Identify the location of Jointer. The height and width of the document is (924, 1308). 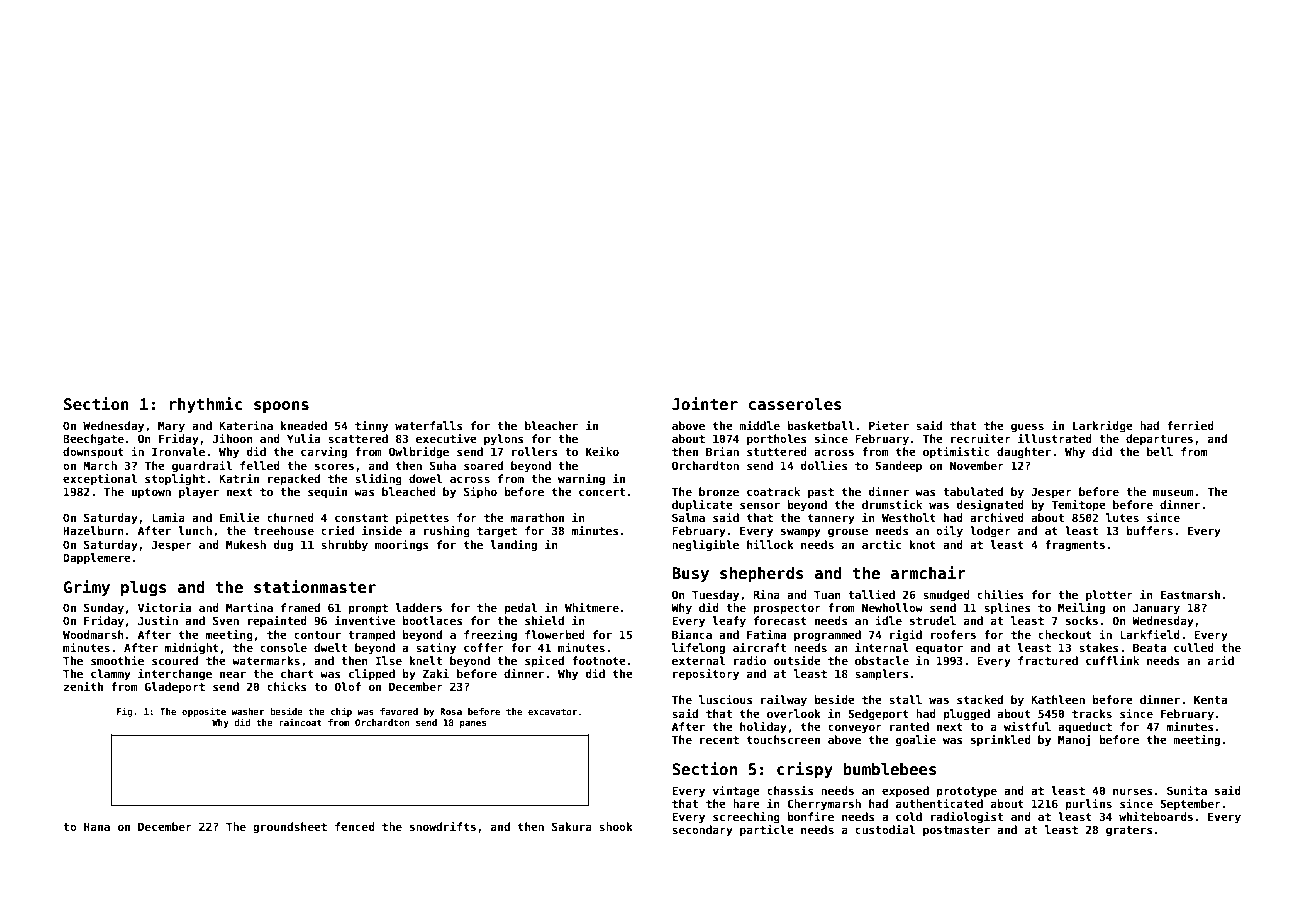
(705, 404).
